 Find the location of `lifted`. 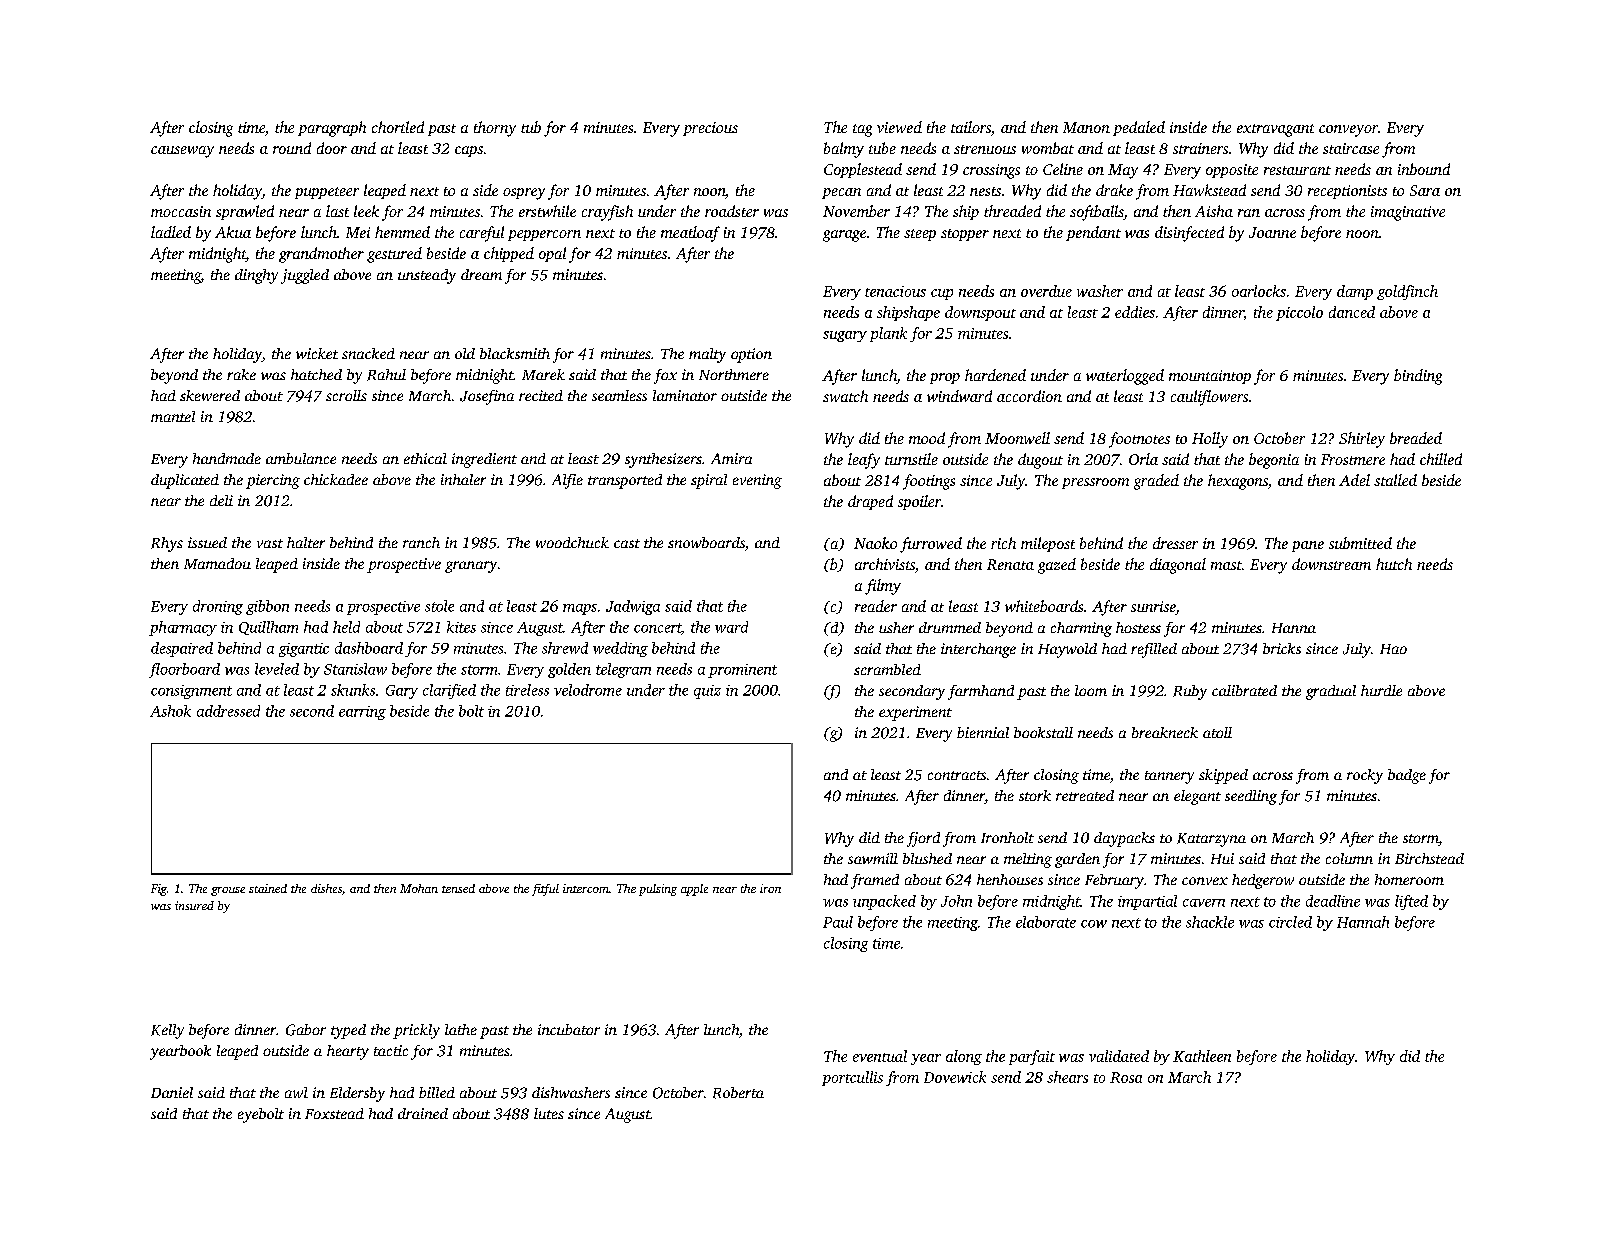

lifted is located at coordinates (1411, 902).
